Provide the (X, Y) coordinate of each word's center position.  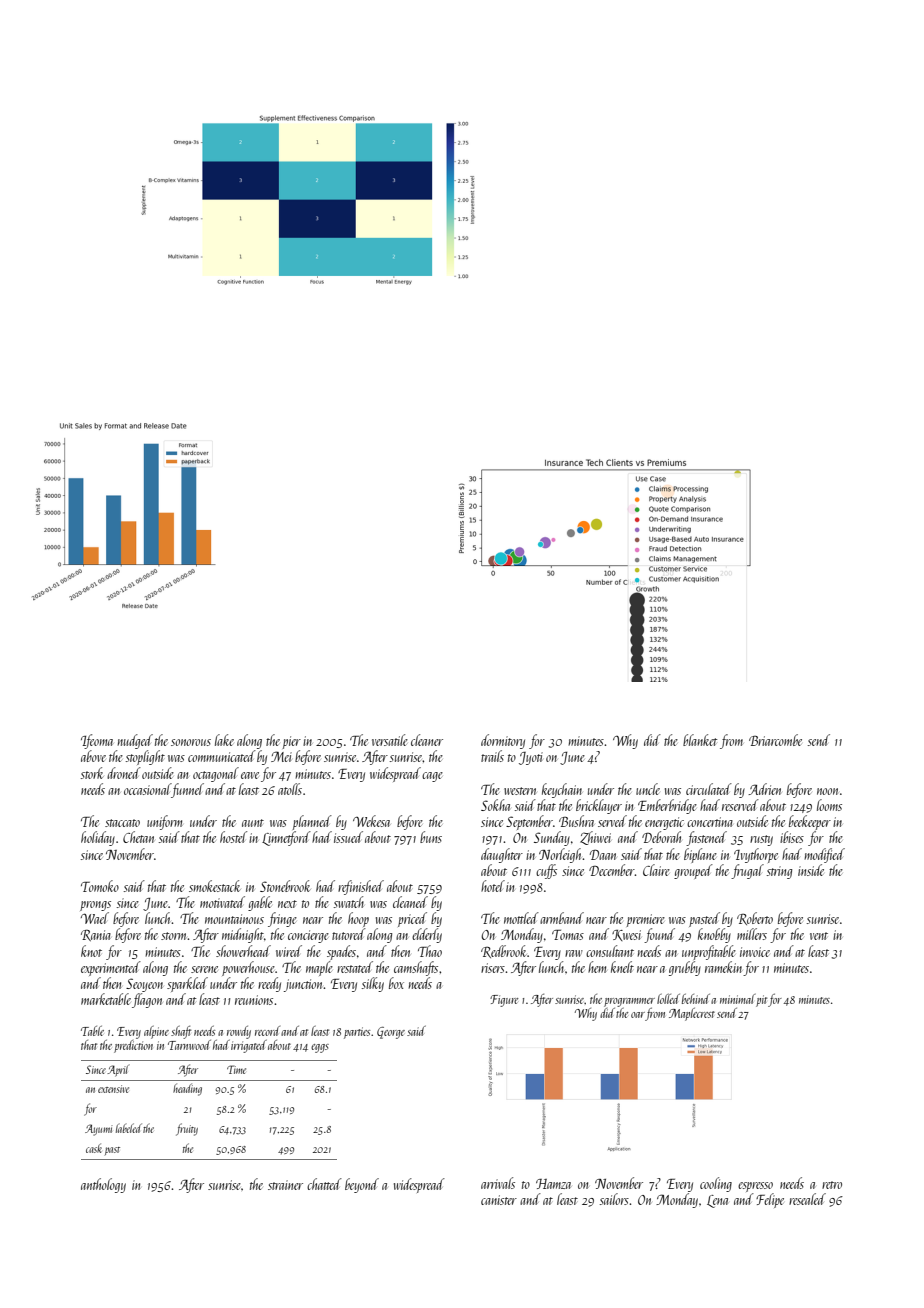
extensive (113, 1089)
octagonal (216, 774)
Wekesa (371, 821)
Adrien (764, 789)
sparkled (187, 984)
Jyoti (531, 758)
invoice (755, 952)
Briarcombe (775, 740)
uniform (164, 822)
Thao (430, 951)
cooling (716, 1184)
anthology (103, 1185)
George (391, 1033)
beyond (362, 1185)
